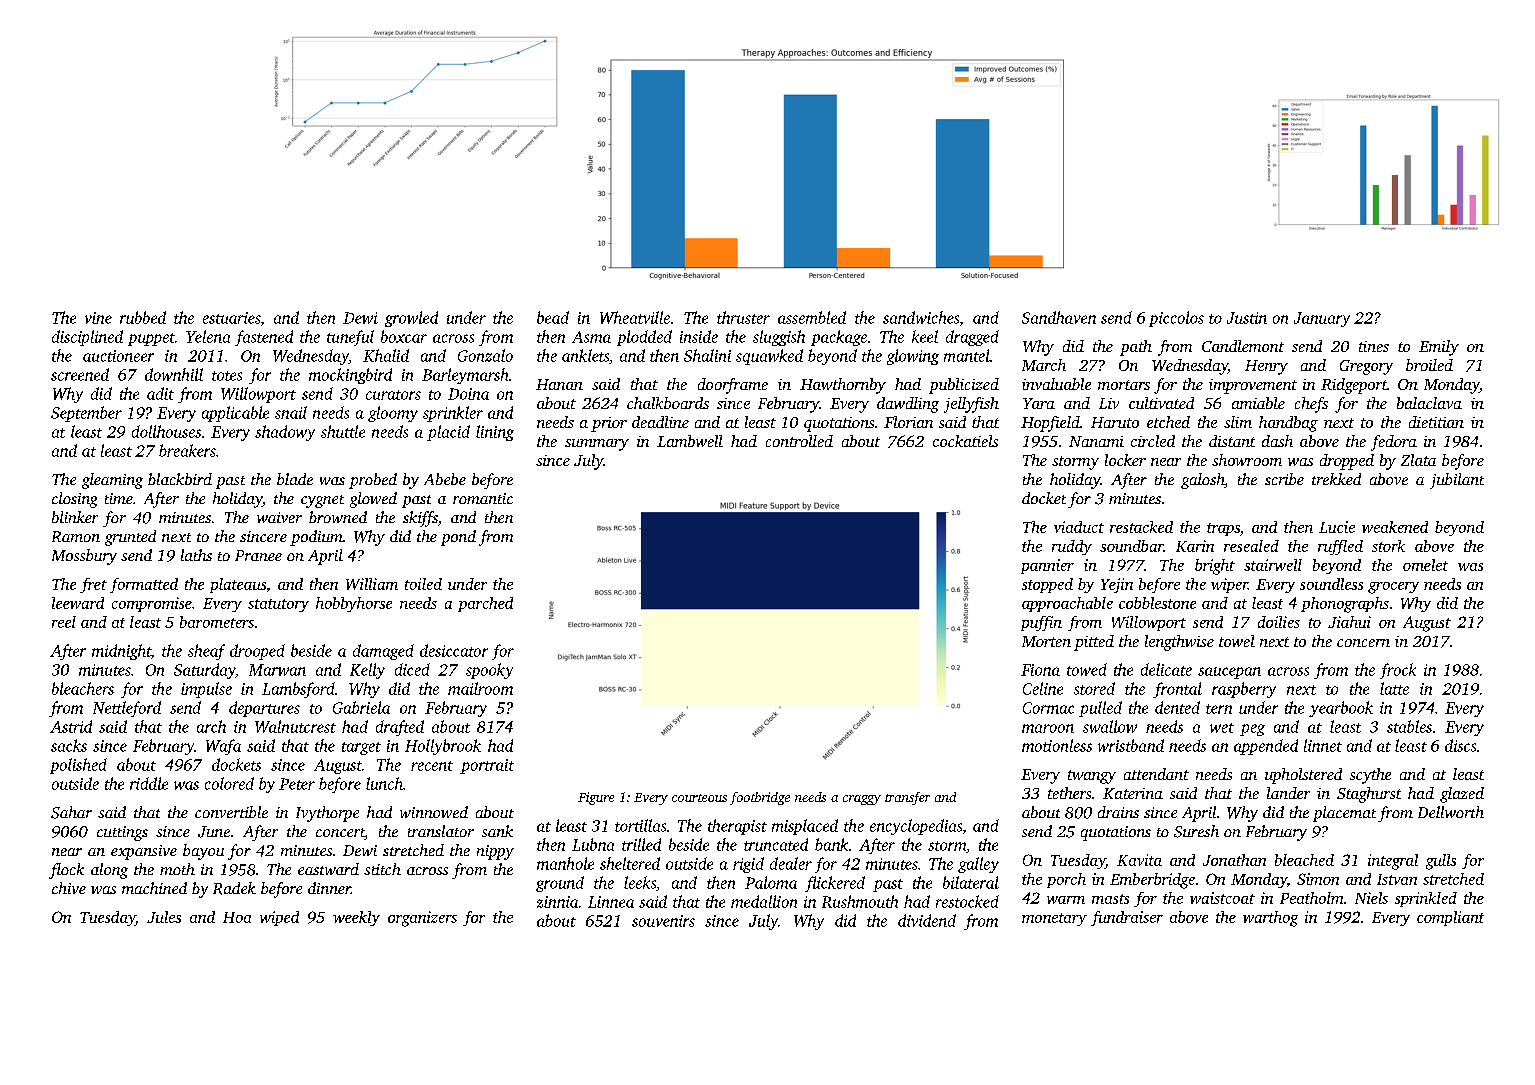 This screenshot has height=1085, width=1535. What do you see at coordinates (663, 921) in the screenshot?
I see `souvenirs` at bounding box center [663, 921].
